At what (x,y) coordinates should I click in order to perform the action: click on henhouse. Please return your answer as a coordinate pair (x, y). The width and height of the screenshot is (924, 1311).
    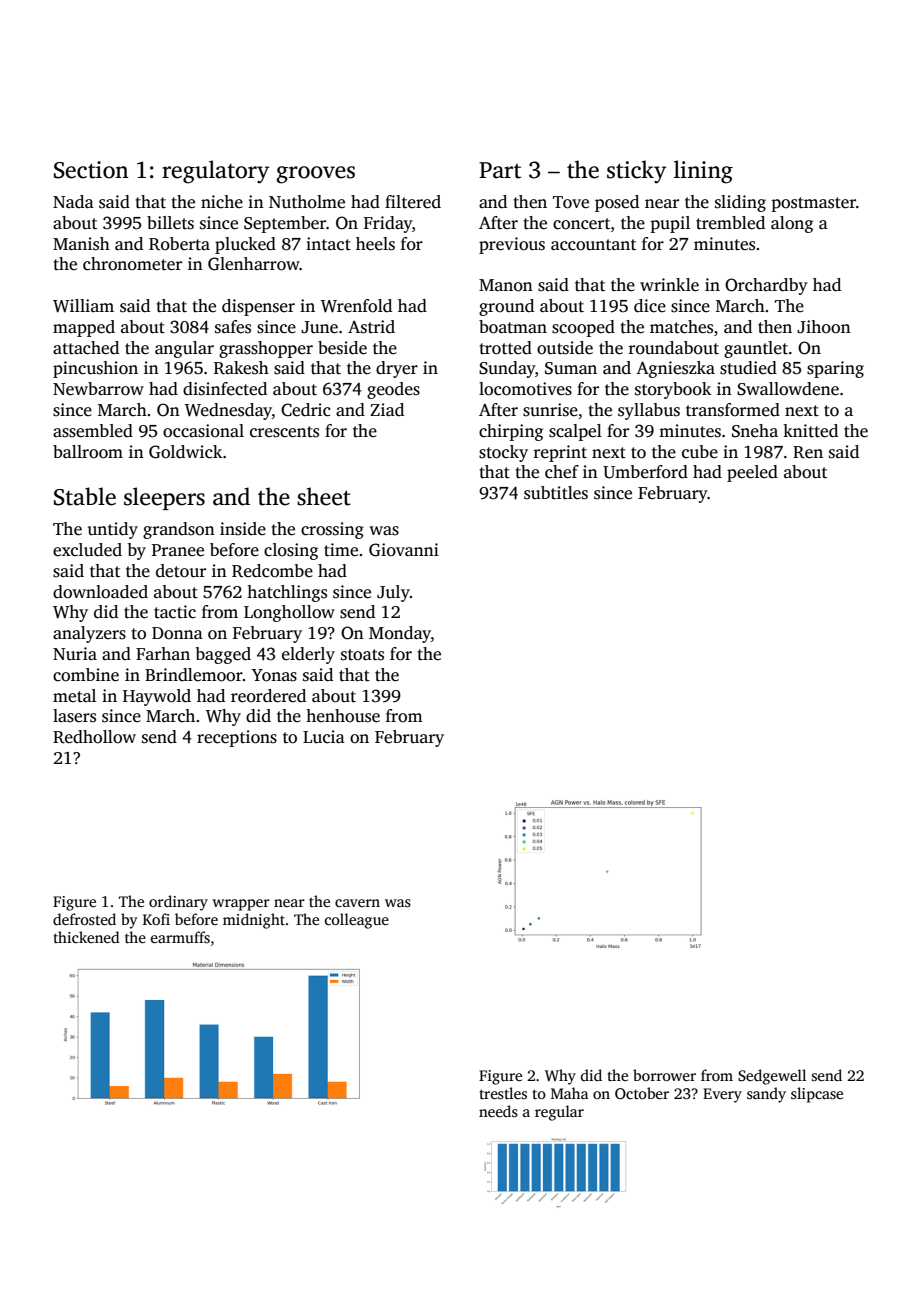
    Looking at the image, I should click on (343, 716).
